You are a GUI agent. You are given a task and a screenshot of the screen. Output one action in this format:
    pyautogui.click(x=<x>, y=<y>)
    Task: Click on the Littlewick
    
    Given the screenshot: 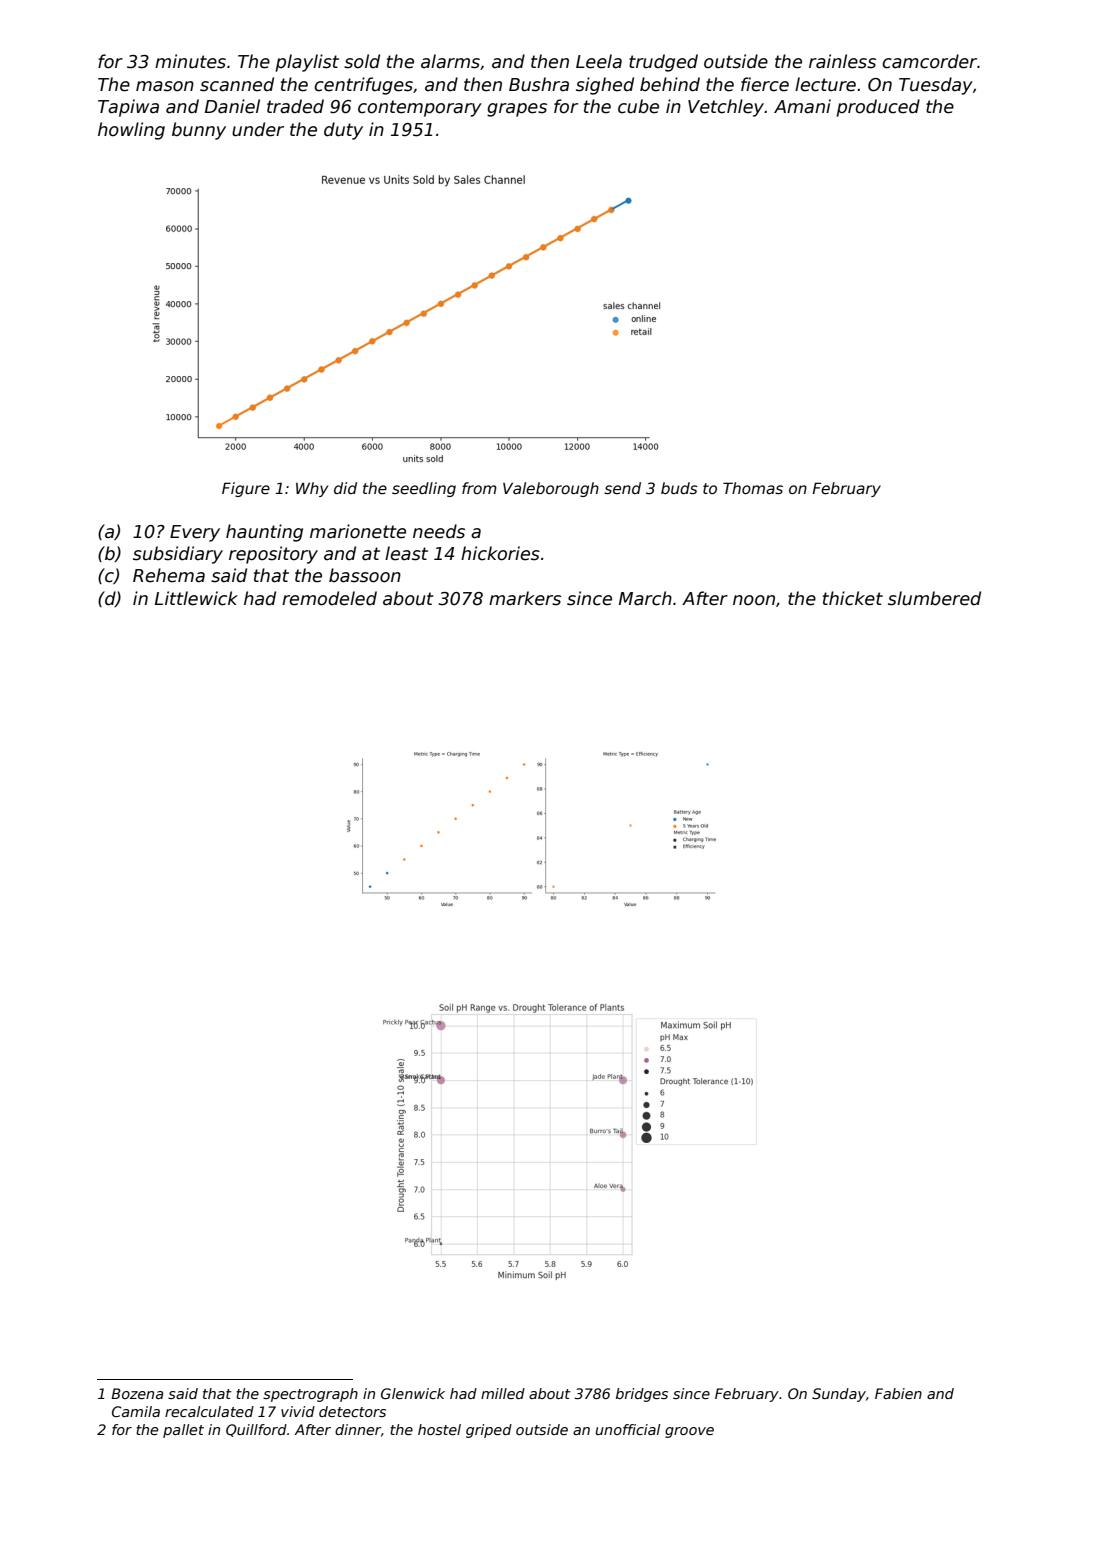 What is the action you would take?
    pyautogui.click(x=196, y=598)
